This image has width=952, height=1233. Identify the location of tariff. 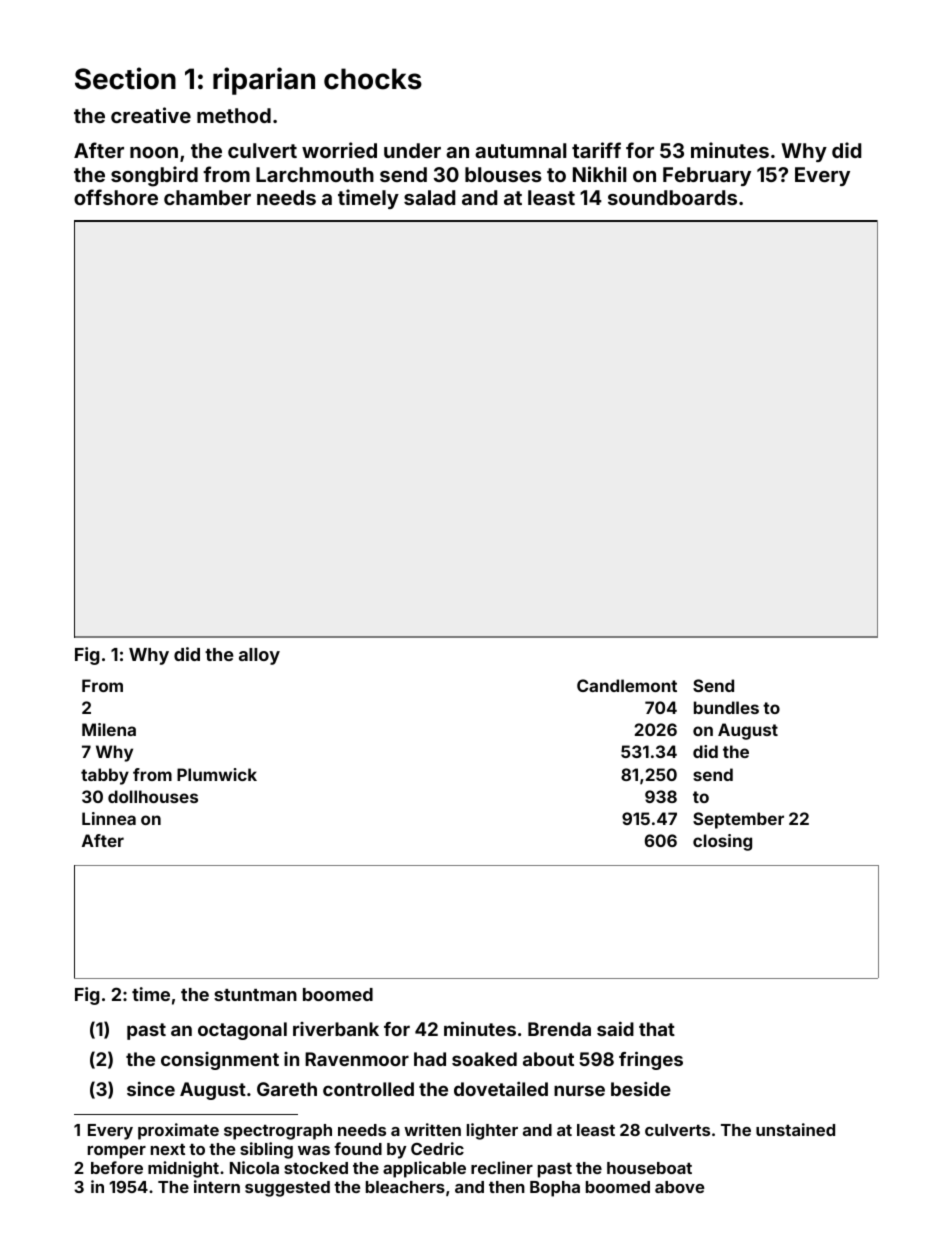
(596, 150).
